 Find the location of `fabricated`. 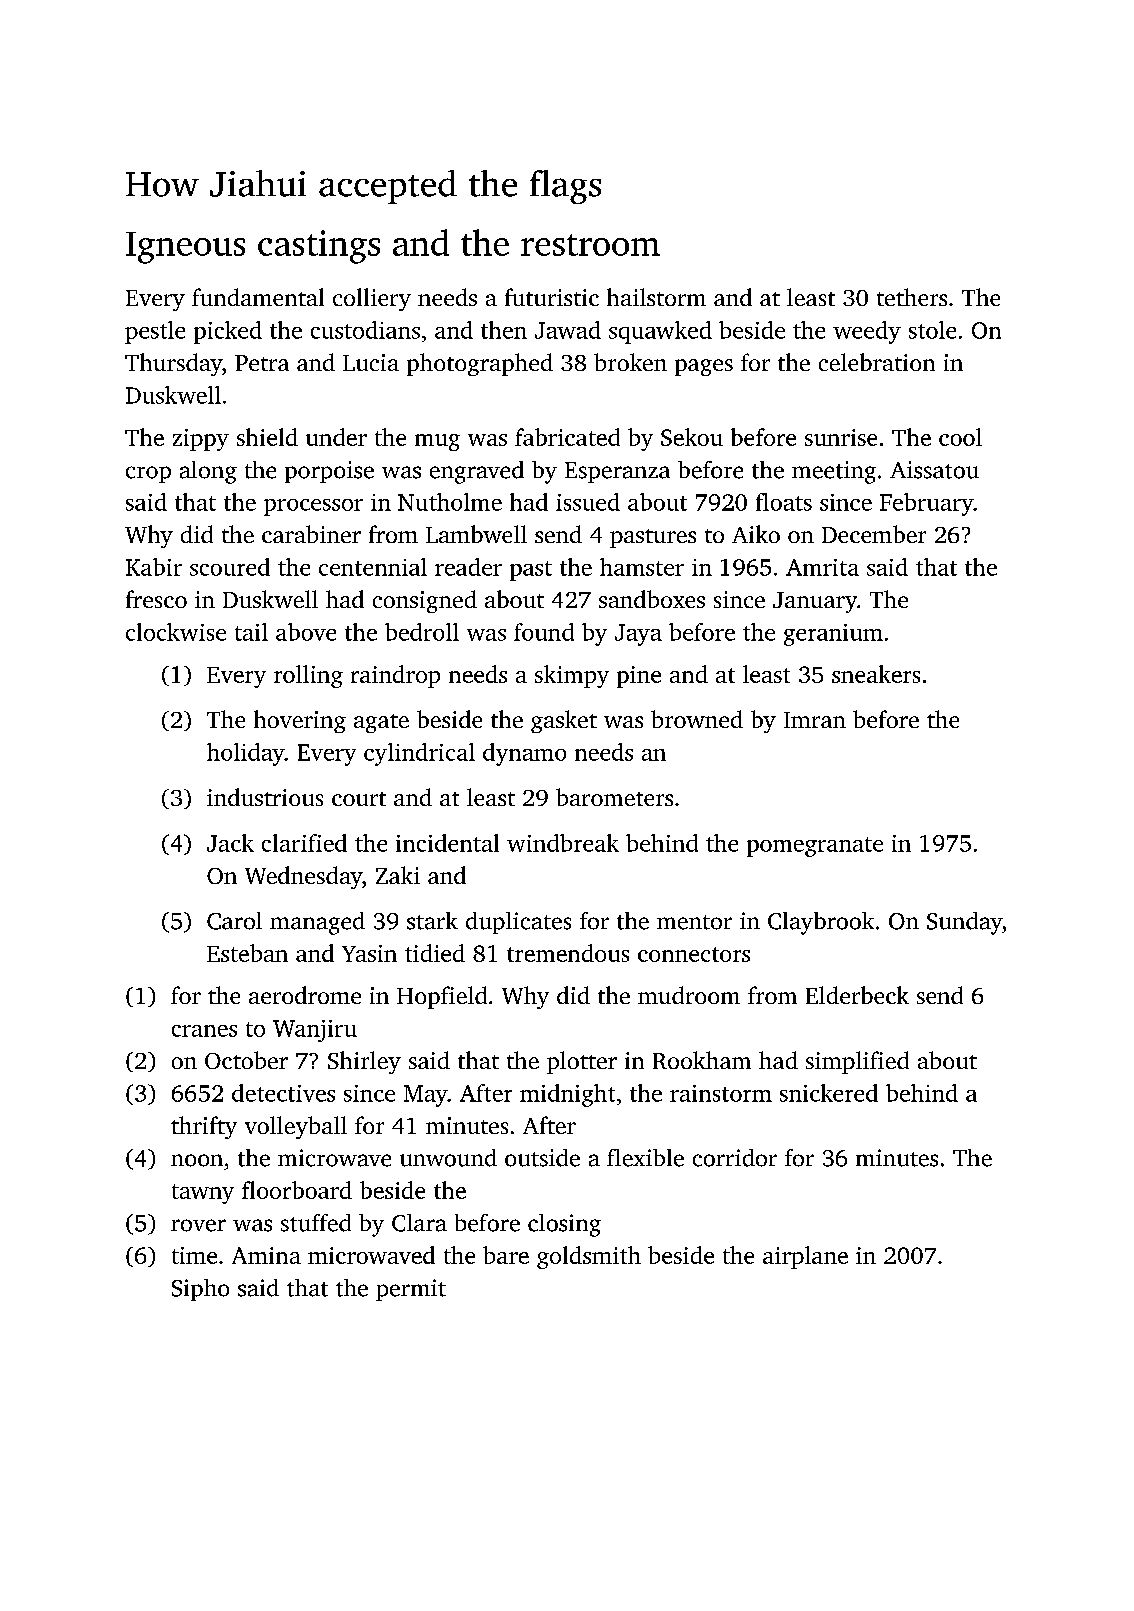

fabricated is located at coordinates (567, 437).
